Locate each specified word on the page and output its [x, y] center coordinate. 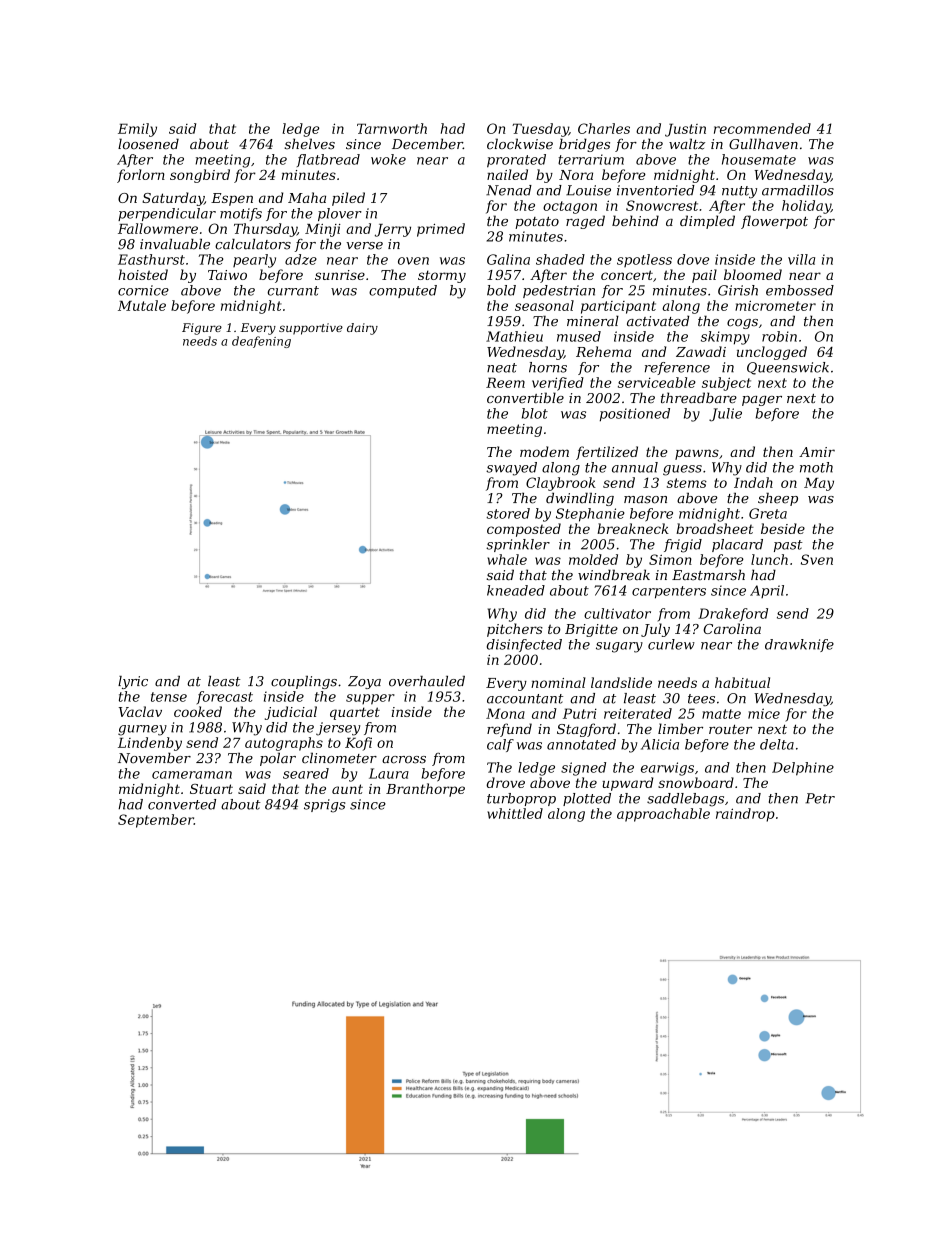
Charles [604, 128]
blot [535, 413]
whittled [515, 813]
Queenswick [788, 368]
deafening [261, 342]
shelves [309, 144]
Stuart [211, 789]
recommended [762, 128]
